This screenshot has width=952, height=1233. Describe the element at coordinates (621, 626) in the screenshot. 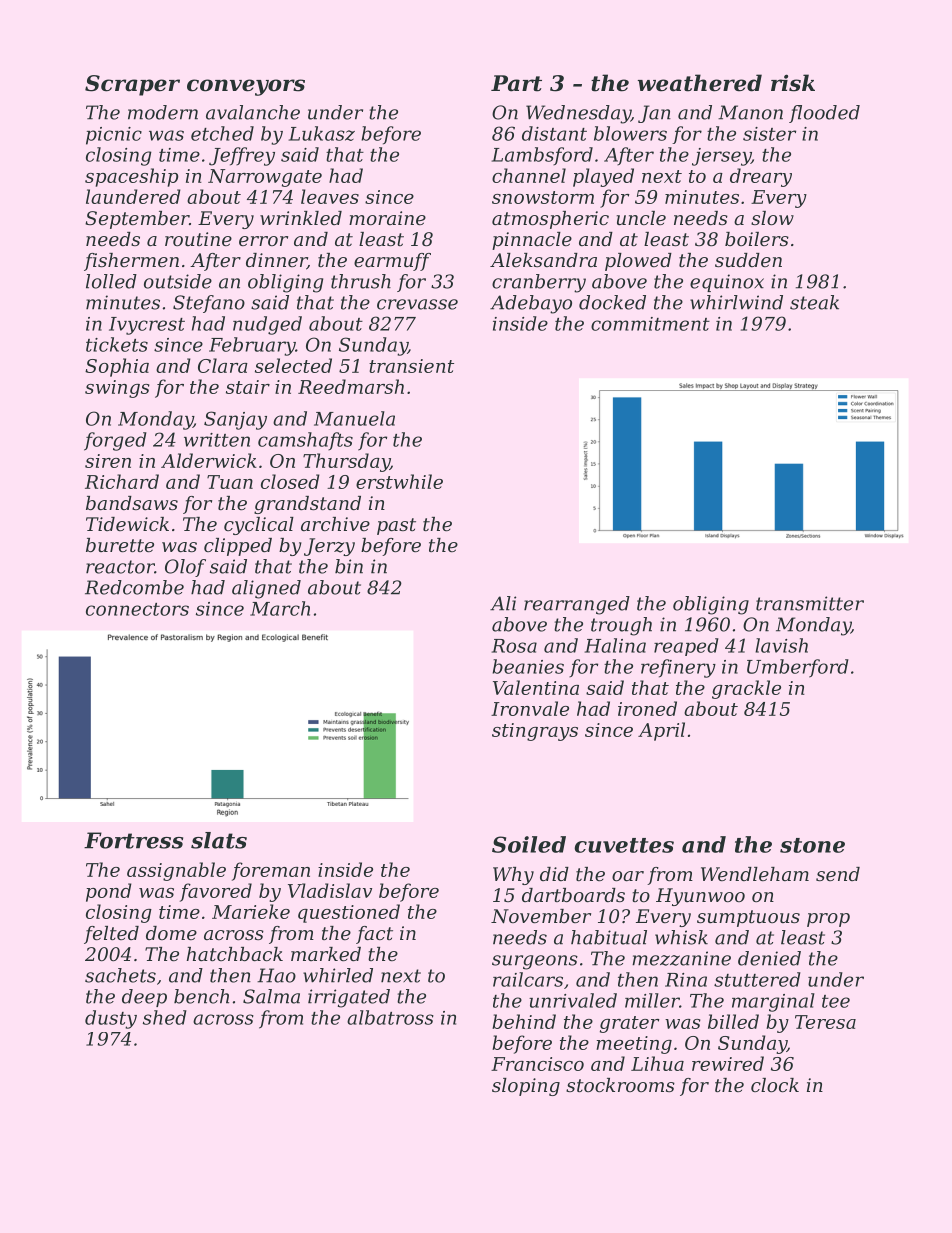

I see `trough` at that location.
